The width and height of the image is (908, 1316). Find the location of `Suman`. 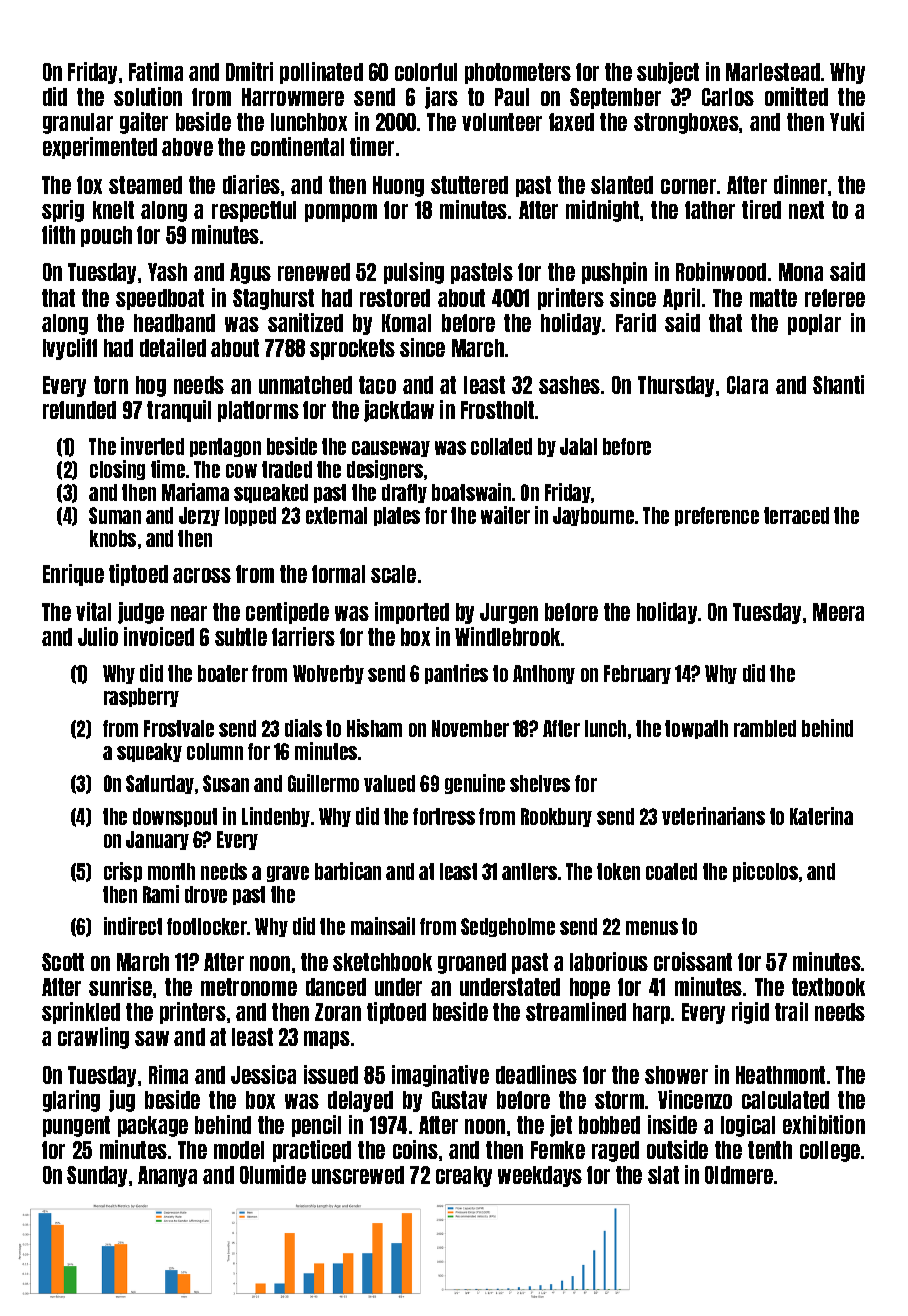

Suman is located at coordinates (115, 515).
